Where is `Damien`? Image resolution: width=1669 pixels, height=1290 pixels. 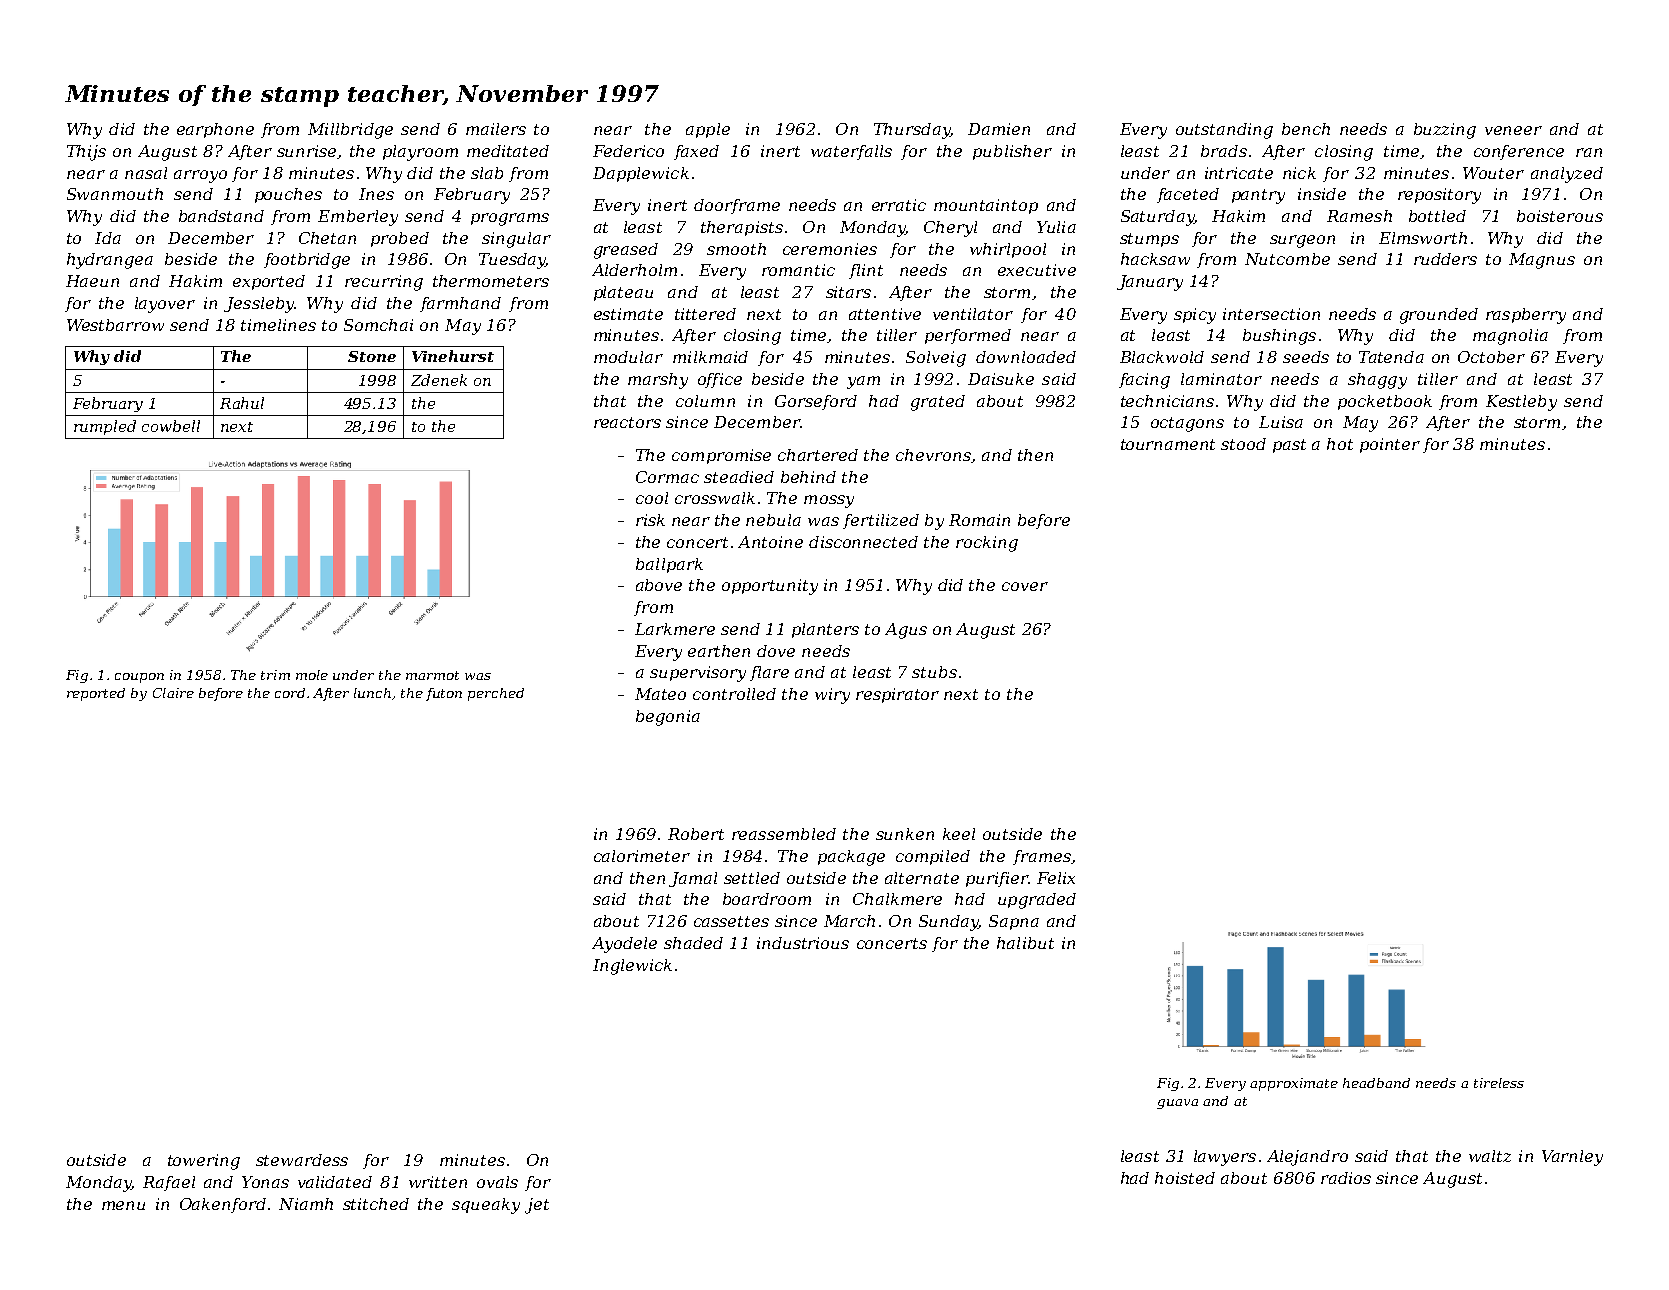 Damien is located at coordinates (999, 129).
